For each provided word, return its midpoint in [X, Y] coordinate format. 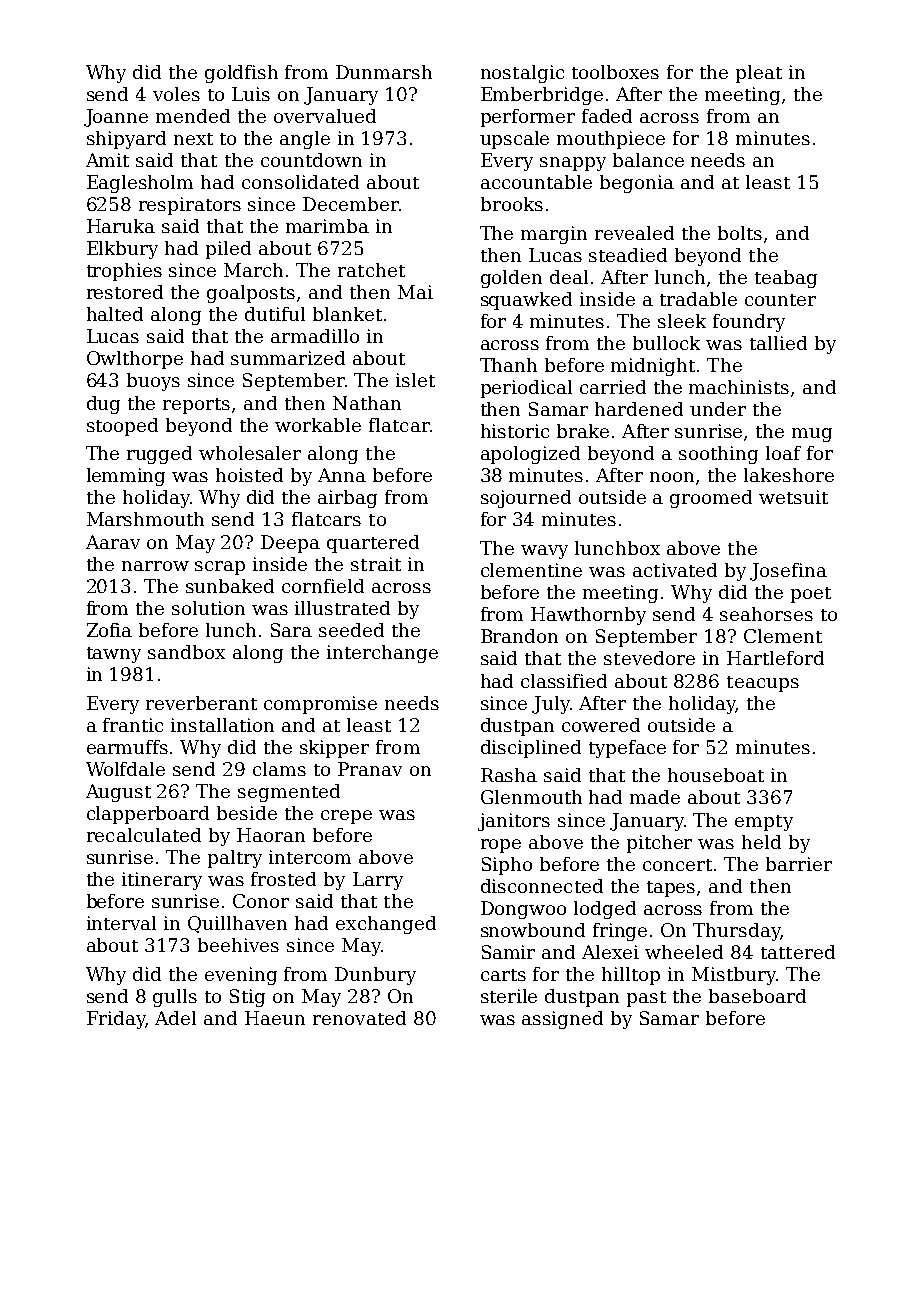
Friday [116, 1020]
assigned [562, 1020]
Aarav [113, 542]
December [351, 204]
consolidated [300, 182]
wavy [544, 552]
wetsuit [793, 497]
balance [648, 160]
